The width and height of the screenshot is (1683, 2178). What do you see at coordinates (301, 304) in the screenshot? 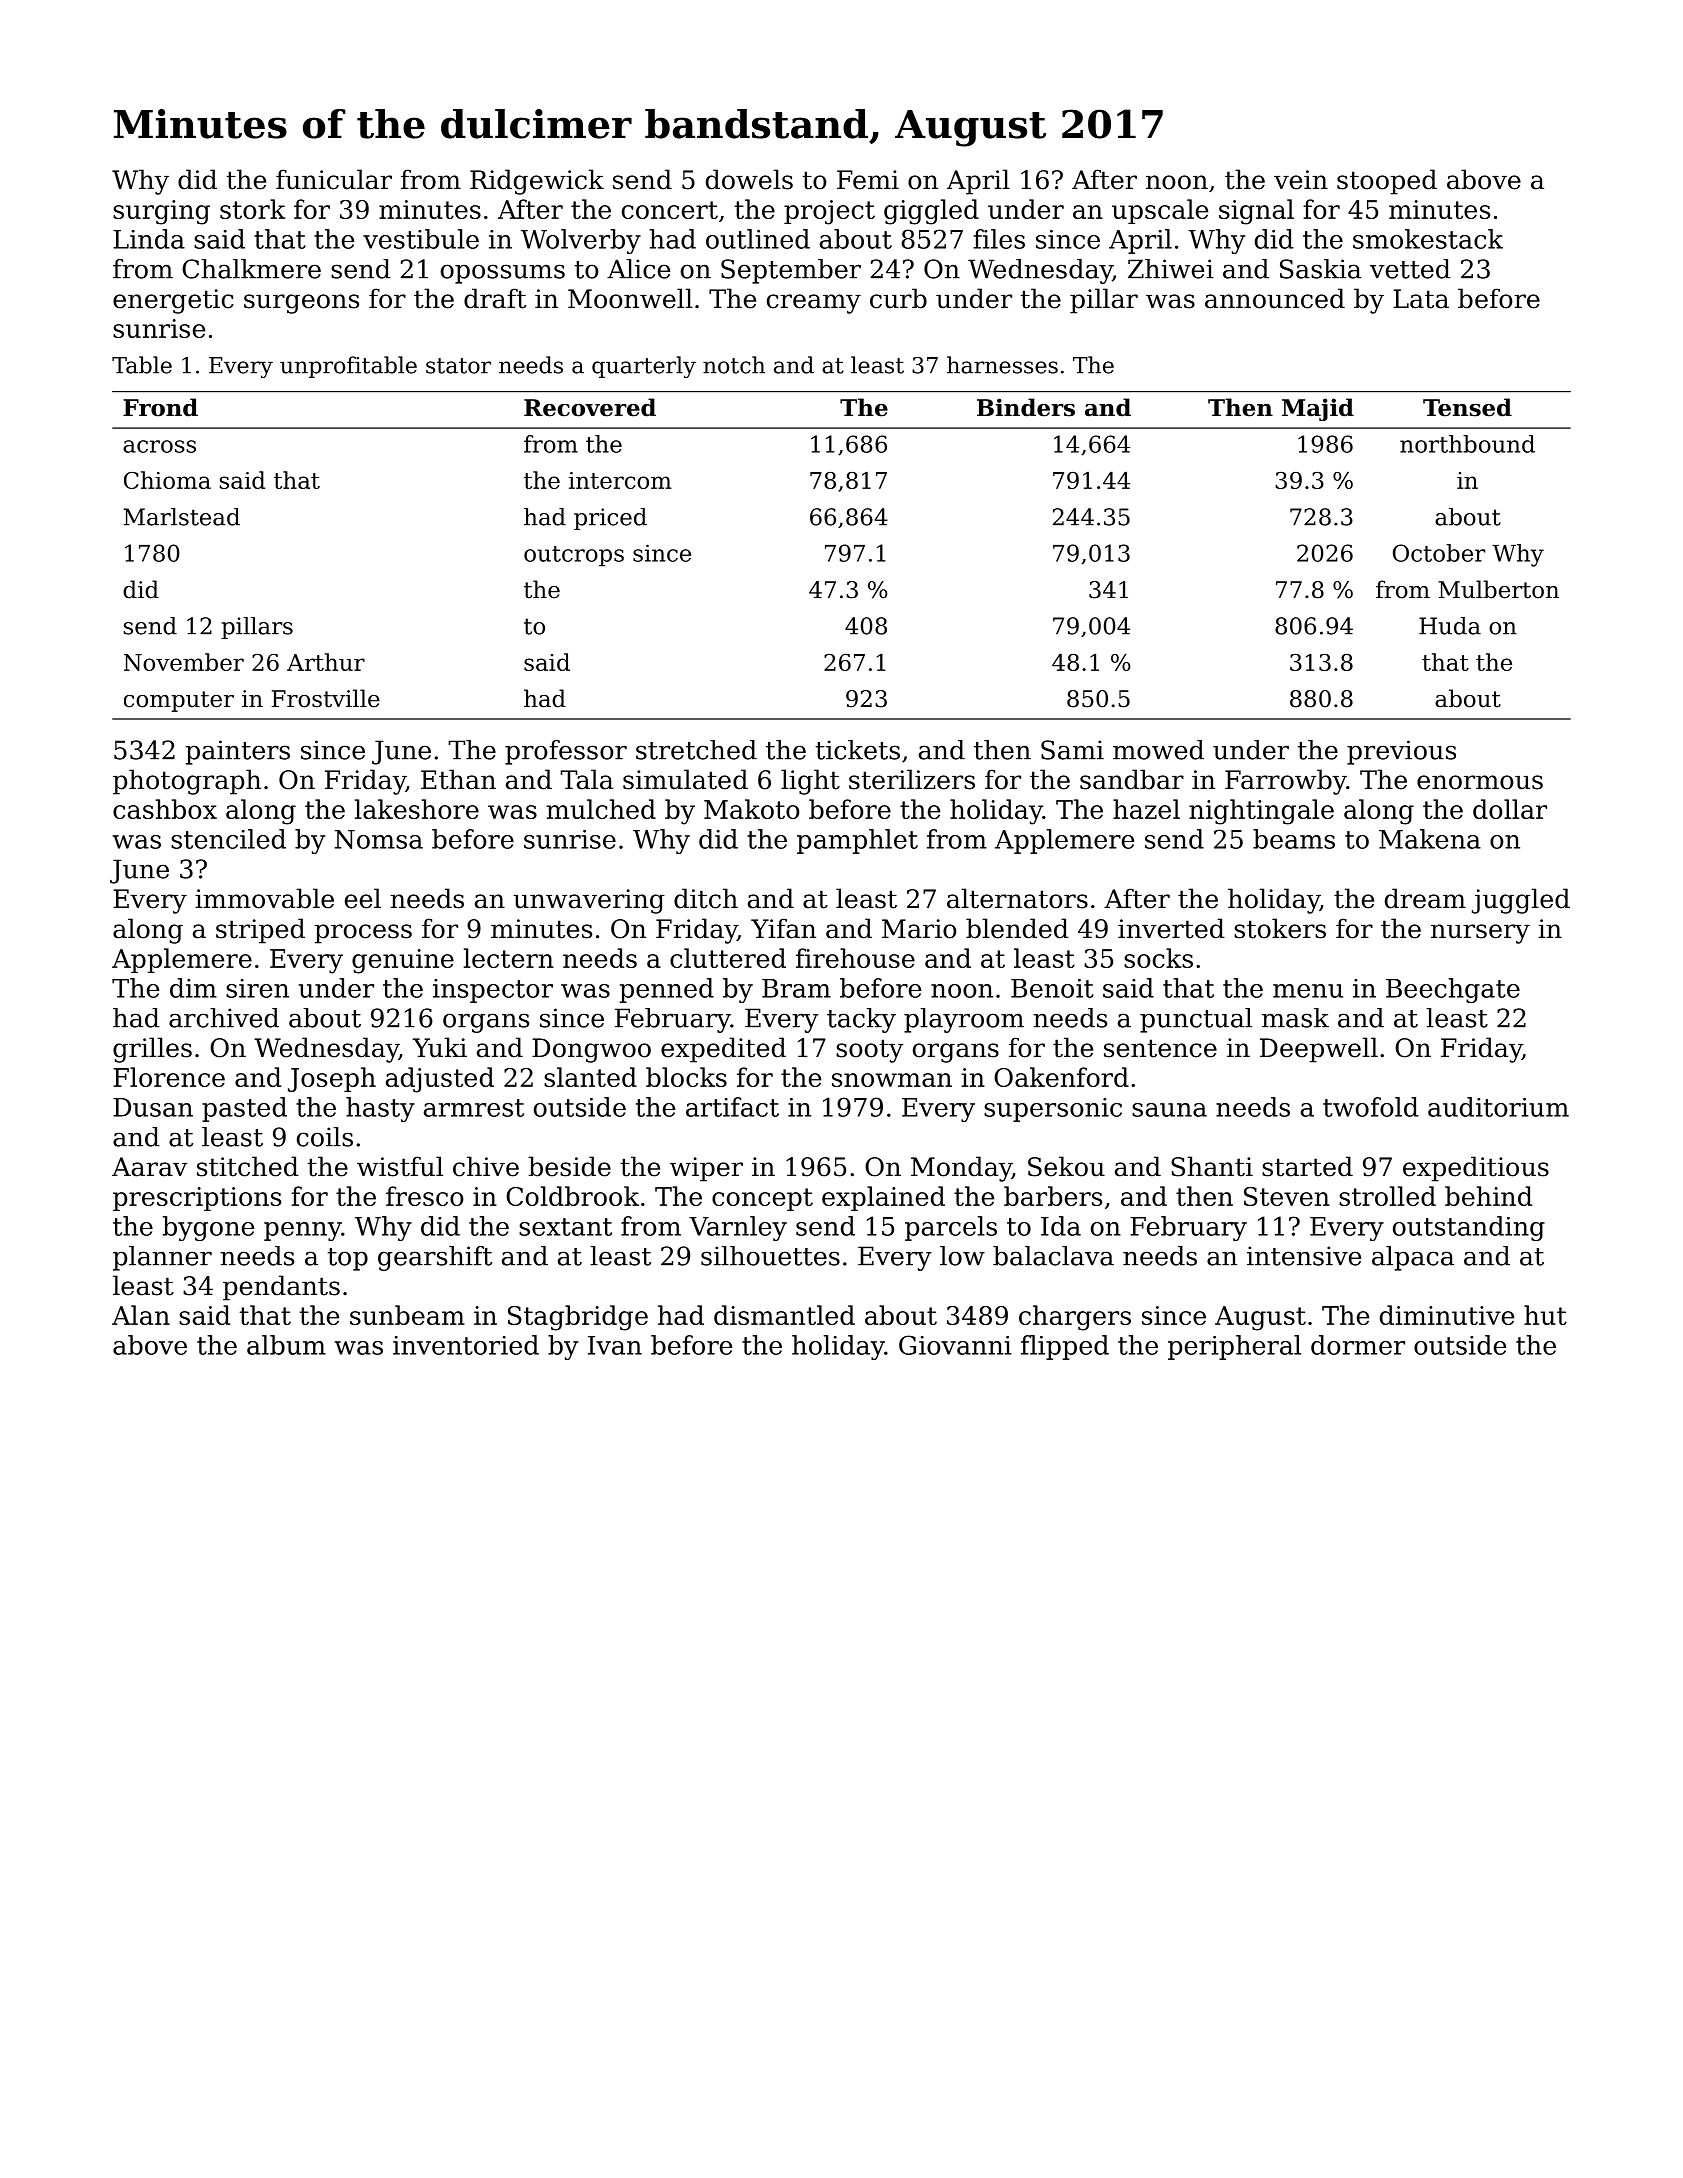
I see `surgeons` at bounding box center [301, 304].
